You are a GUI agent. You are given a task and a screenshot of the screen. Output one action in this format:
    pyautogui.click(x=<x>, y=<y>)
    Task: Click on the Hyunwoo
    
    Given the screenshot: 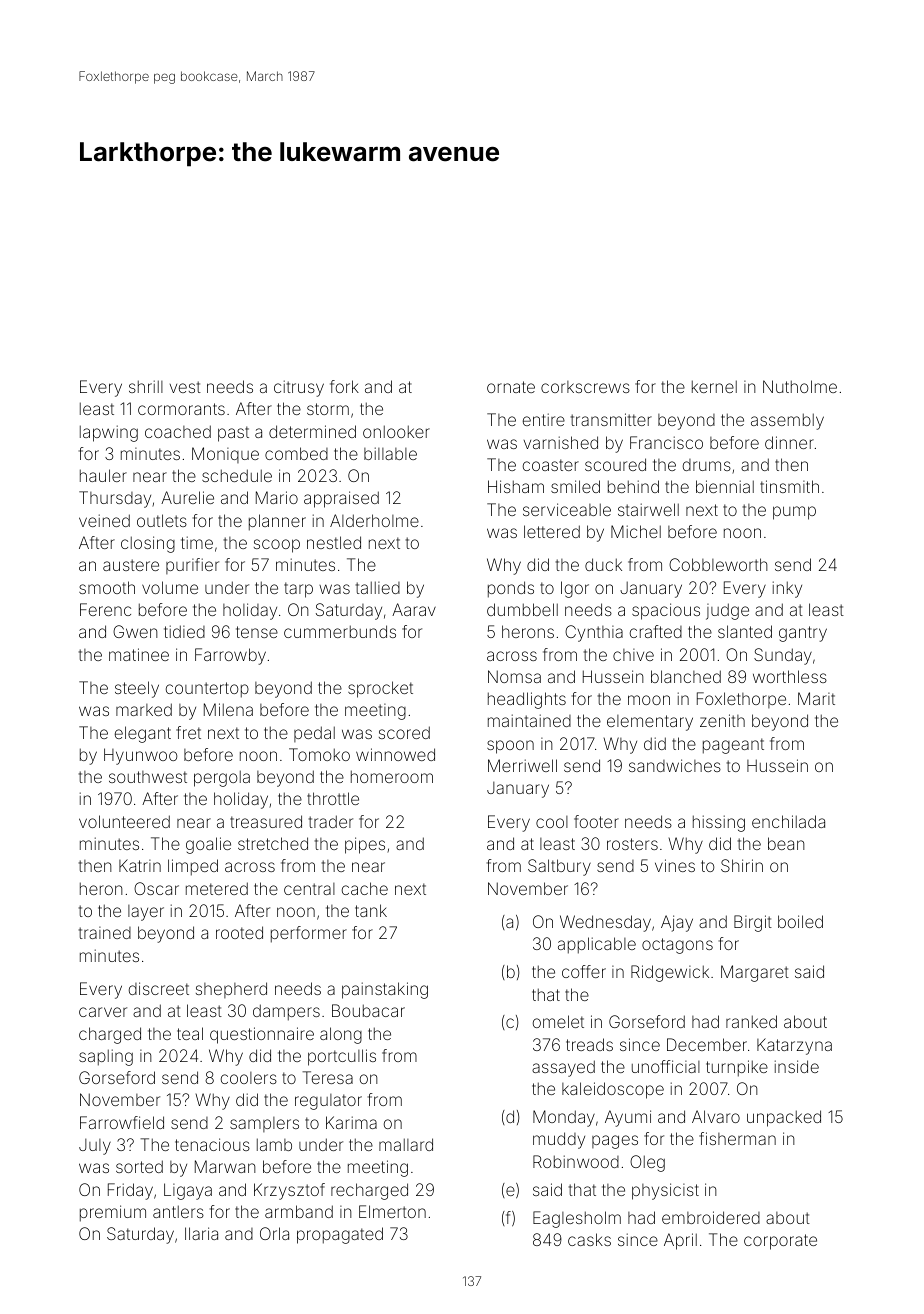 What is the action you would take?
    pyautogui.click(x=141, y=756)
